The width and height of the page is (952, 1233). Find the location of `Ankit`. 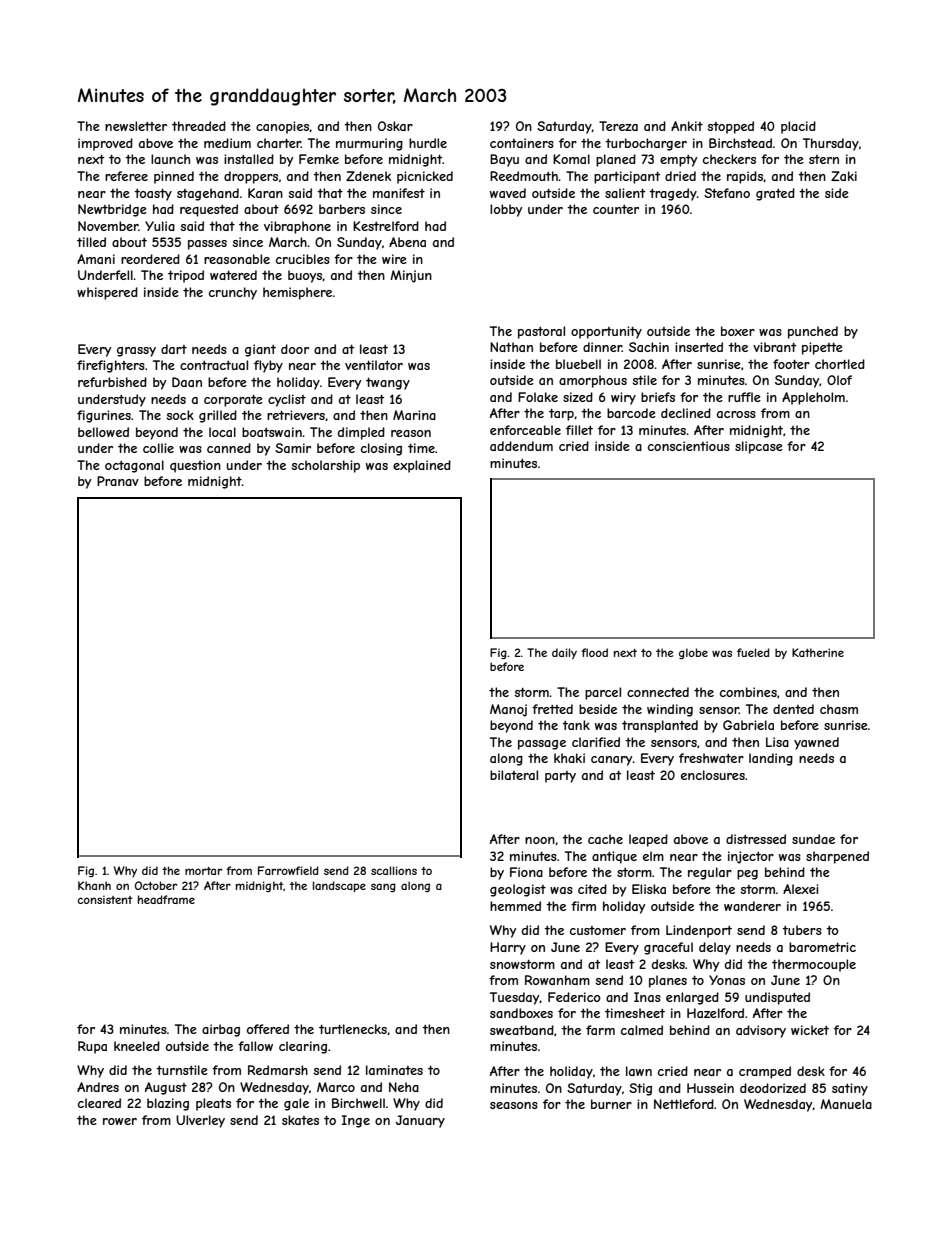

Ankit is located at coordinates (687, 126).
